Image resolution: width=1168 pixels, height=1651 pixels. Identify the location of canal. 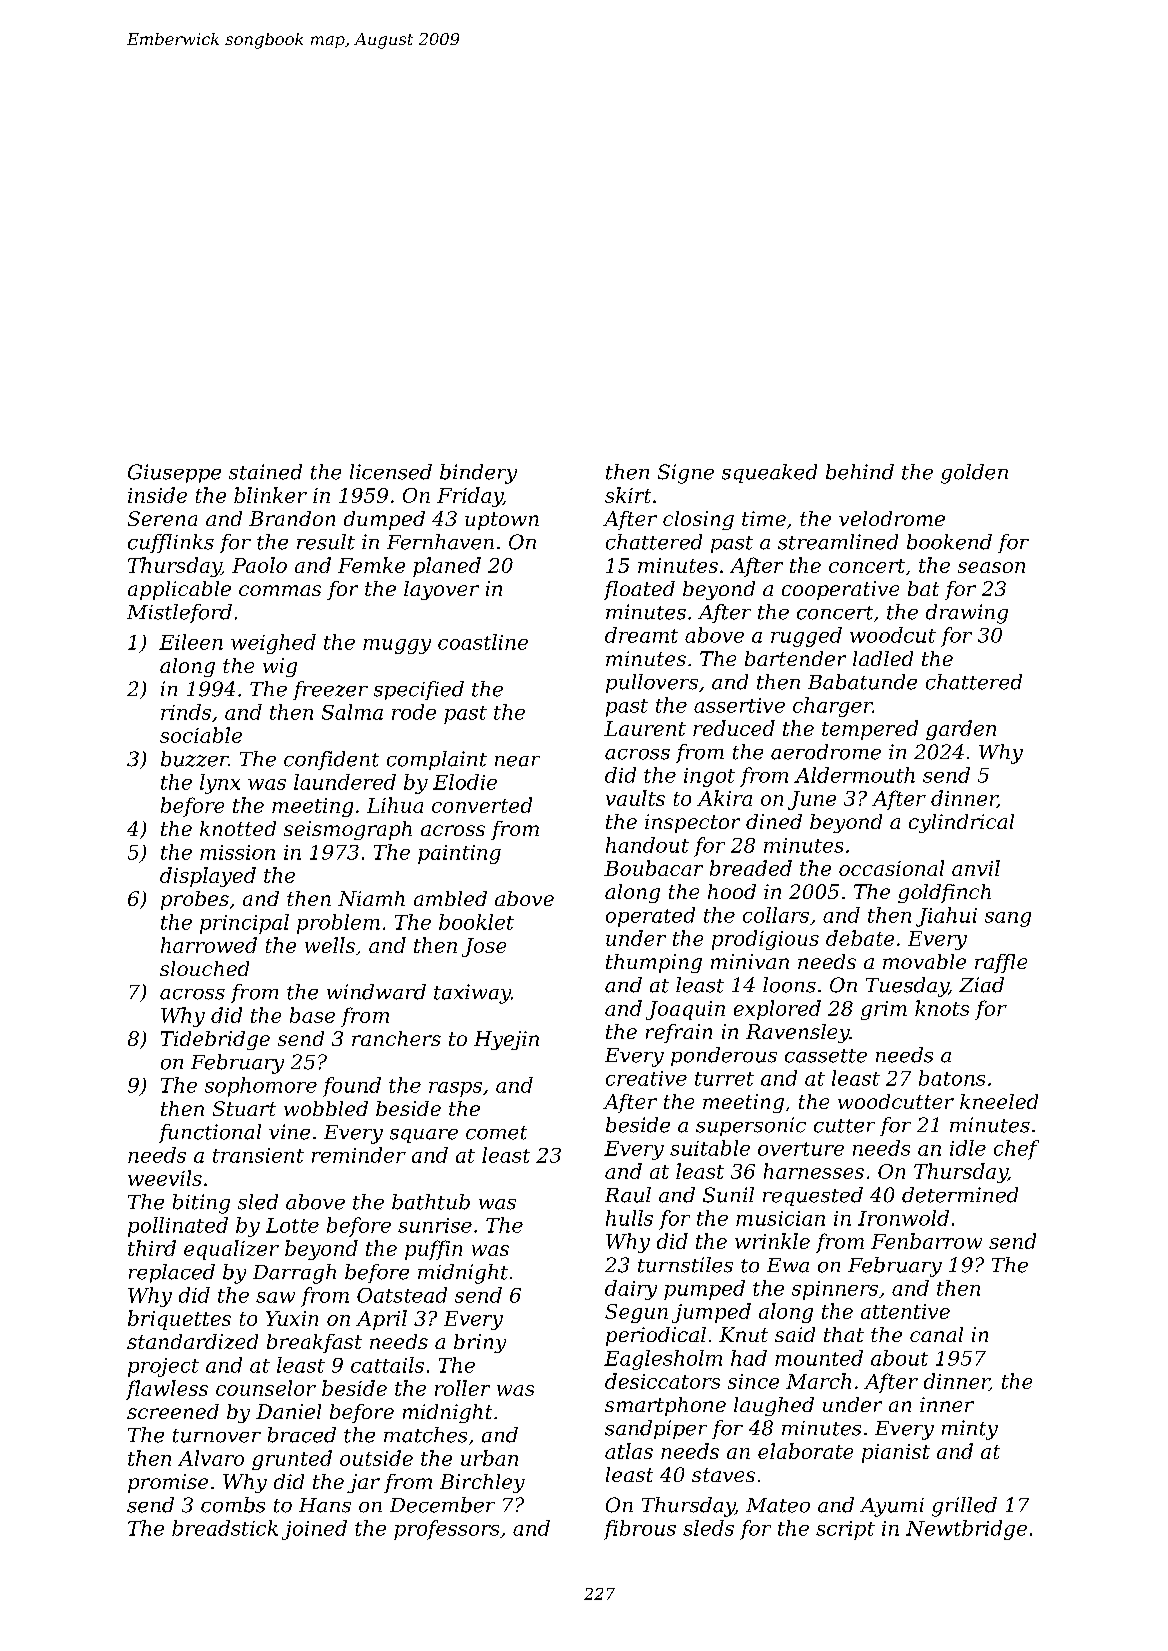
(936, 1334).
